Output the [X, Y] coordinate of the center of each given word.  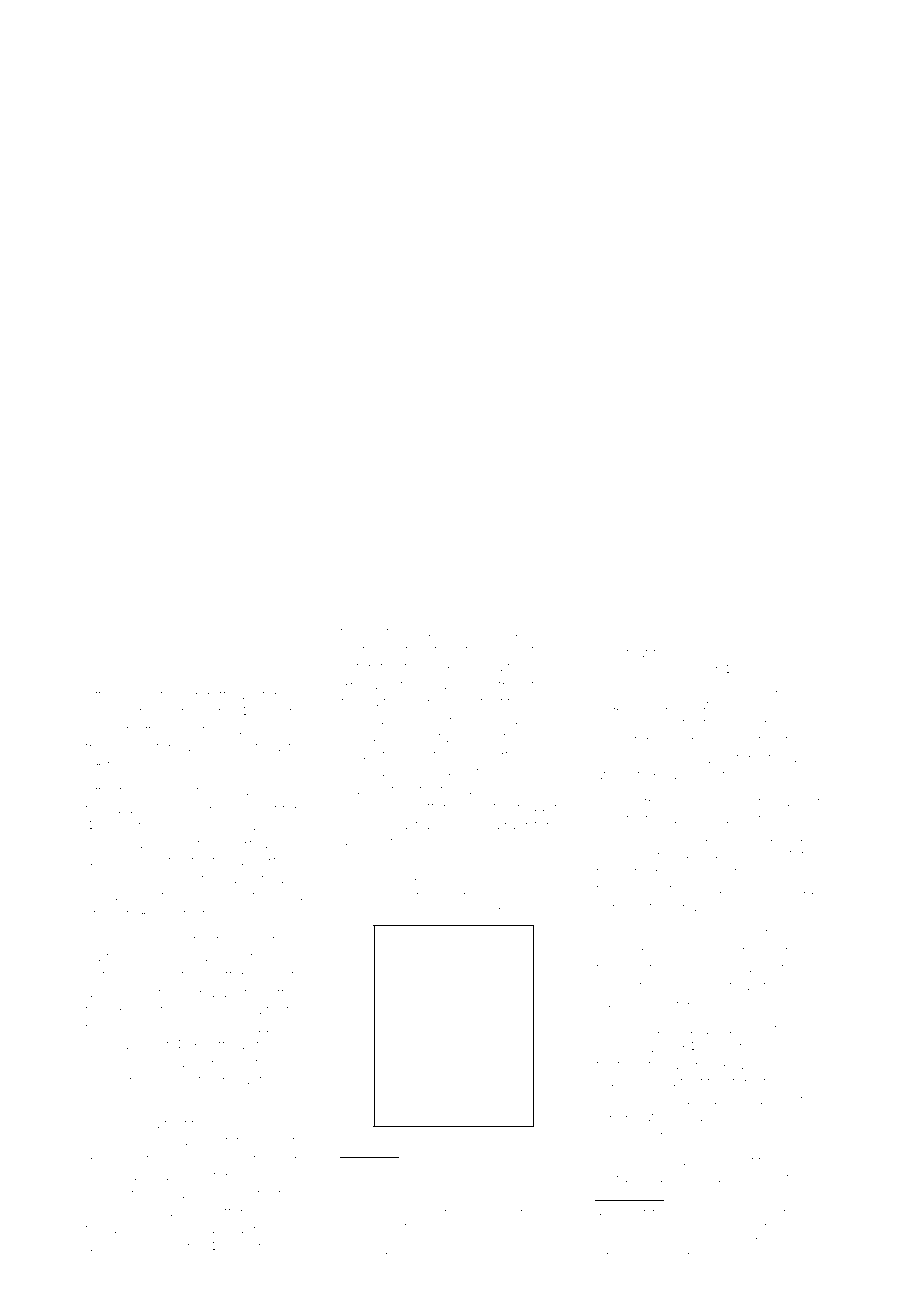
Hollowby [764, 654]
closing [153, 977]
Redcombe [754, 1064]
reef [377, 631]
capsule [621, 1004]
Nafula [671, 1269]
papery [505, 1258]
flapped [423, 686]
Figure [391, 868]
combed [622, 854]
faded [102, 808]
